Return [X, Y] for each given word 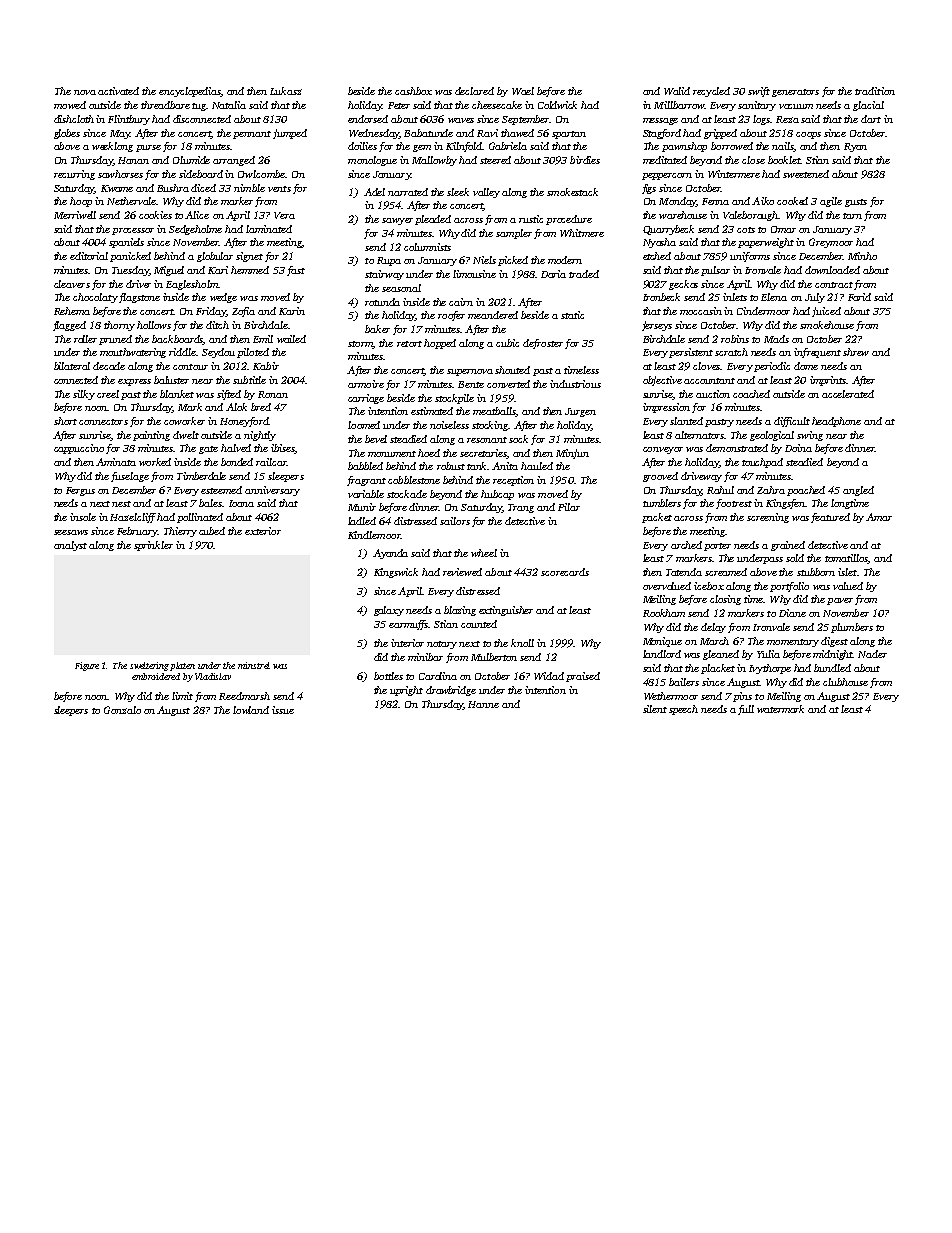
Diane [792, 613]
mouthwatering [133, 353]
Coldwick [557, 105]
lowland [251, 710]
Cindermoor [763, 311]
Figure [87, 666]
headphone [836, 422]
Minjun [572, 454]
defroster [543, 344]
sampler [514, 234]
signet [249, 257]
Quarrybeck [668, 230]
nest [121, 504]
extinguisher [506, 611]
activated [118, 91]
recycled [711, 92]
